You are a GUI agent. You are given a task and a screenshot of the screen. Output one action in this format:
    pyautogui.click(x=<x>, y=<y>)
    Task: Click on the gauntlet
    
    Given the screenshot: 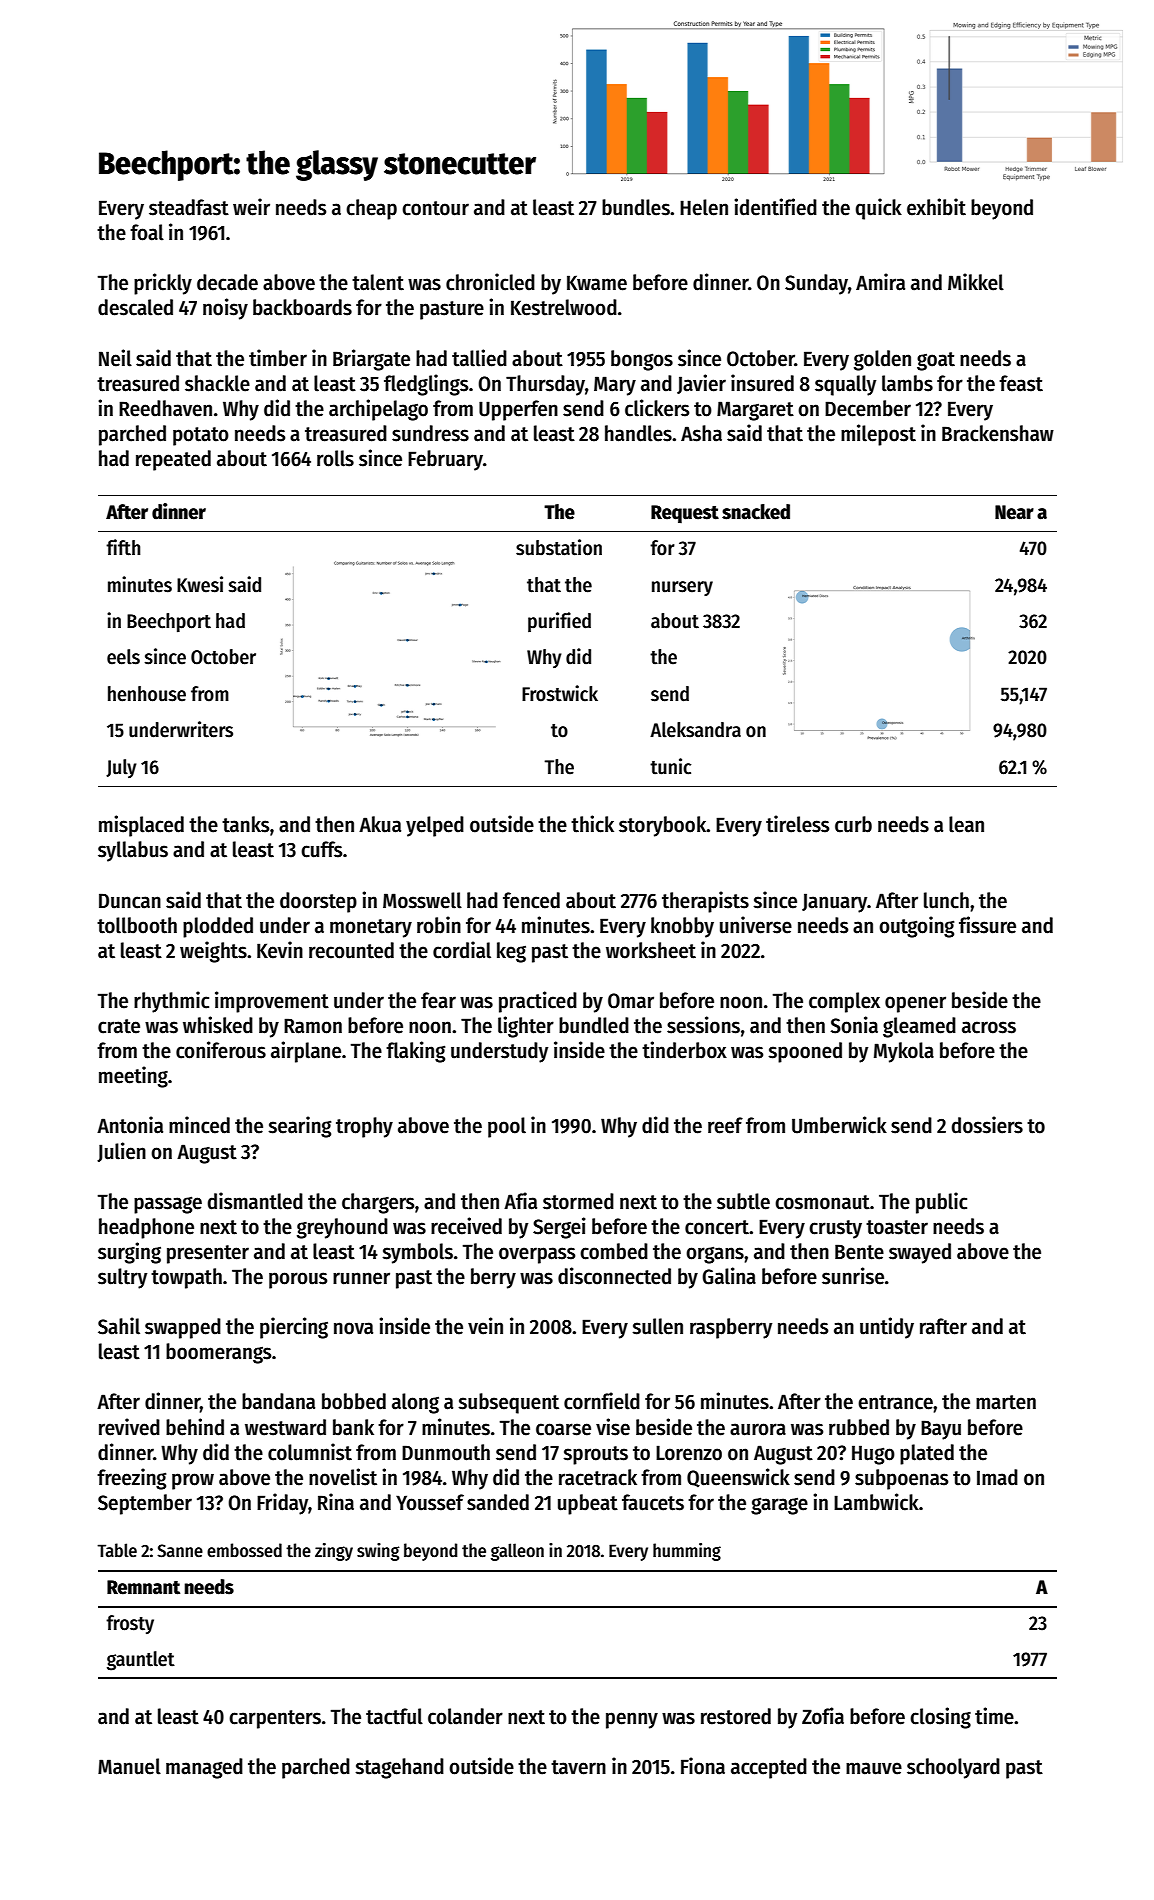 What is the action you would take?
    pyautogui.click(x=141, y=1661)
